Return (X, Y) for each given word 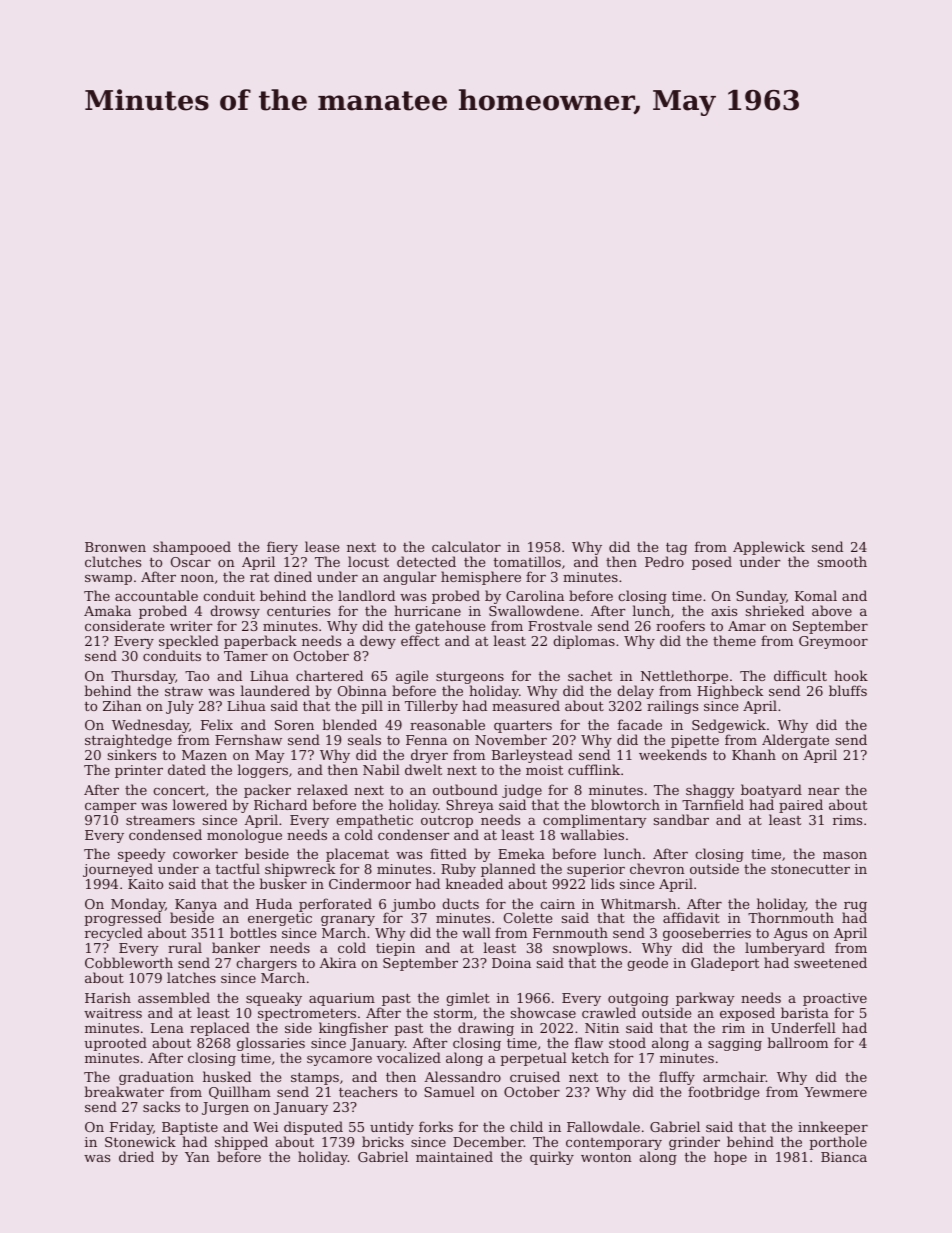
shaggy (710, 791)
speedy (142, 855)
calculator (466, 546)
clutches (113, 561)
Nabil (381, 769)
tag (676, 548)
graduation (155, 1079)
